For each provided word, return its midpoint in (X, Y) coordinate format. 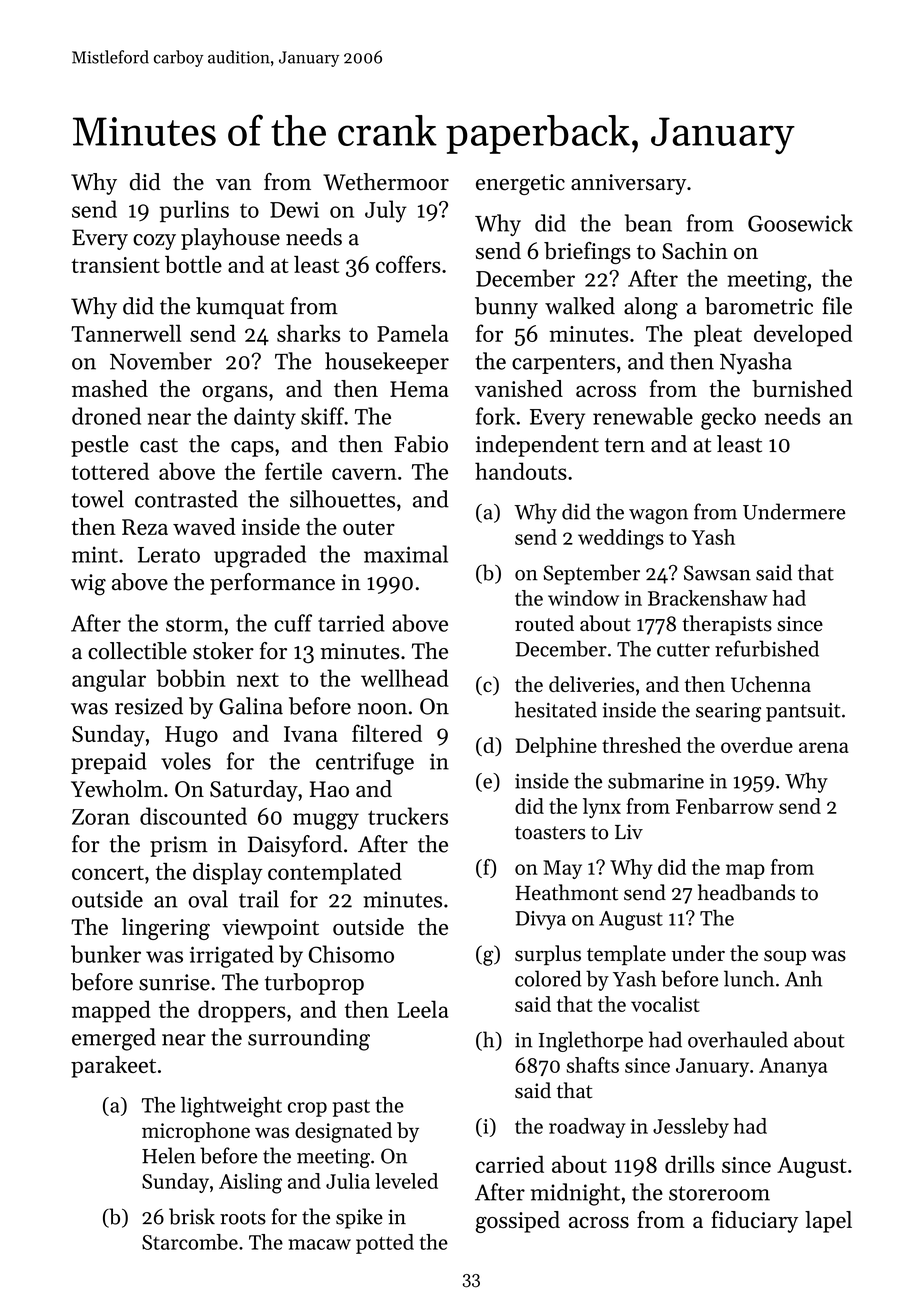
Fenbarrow (725, 806)
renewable (643, 416)
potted (385, 1244)
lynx (602, 808)
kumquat (240, 308)
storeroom (719, 1193)
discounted (193, 816)
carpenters (563, 364)
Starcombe (190, 1242)
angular (109, 680)
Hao (329, 789)
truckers (408, 816)
